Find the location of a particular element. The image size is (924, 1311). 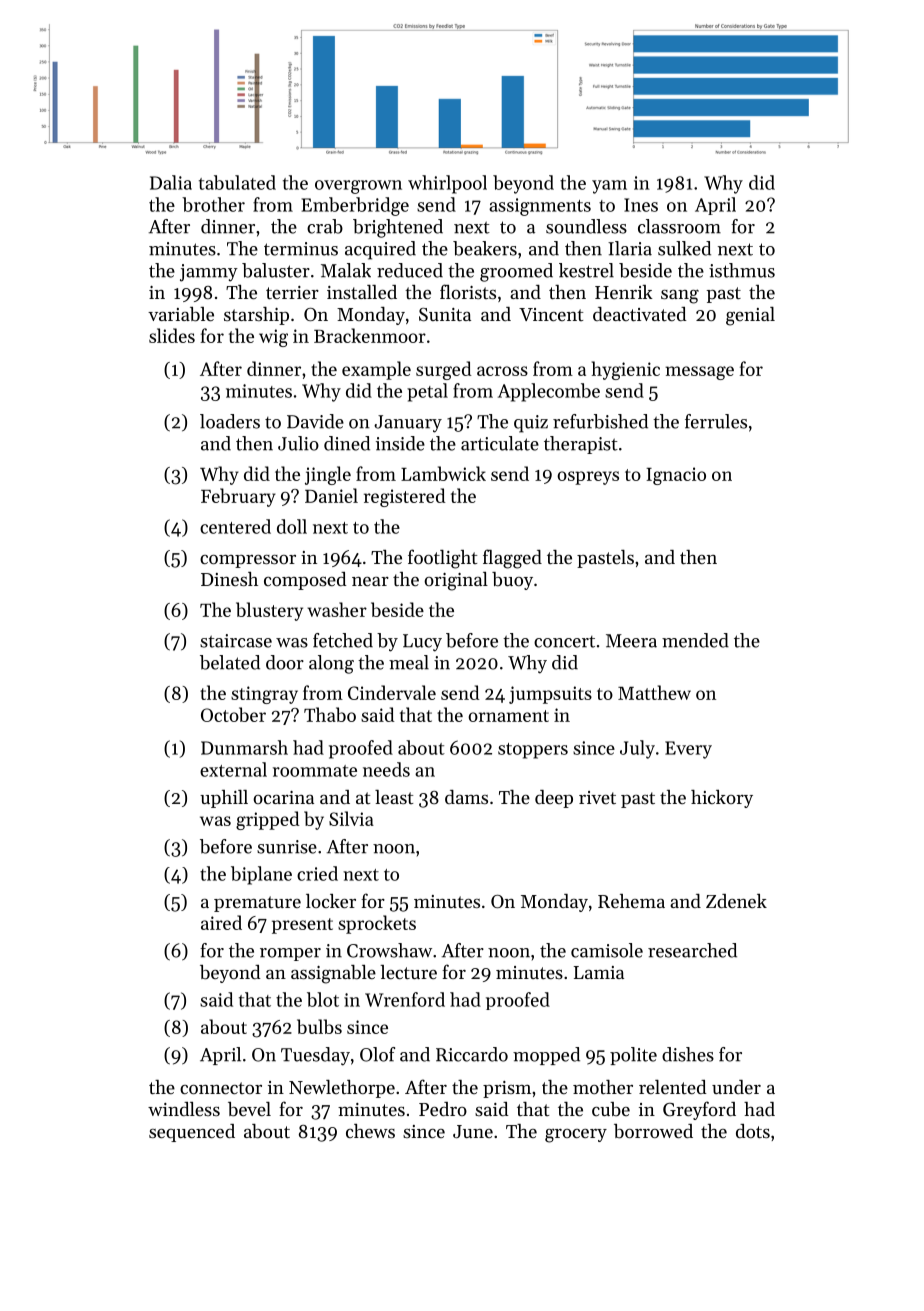

uphill is located at coordinates (224, 799).
